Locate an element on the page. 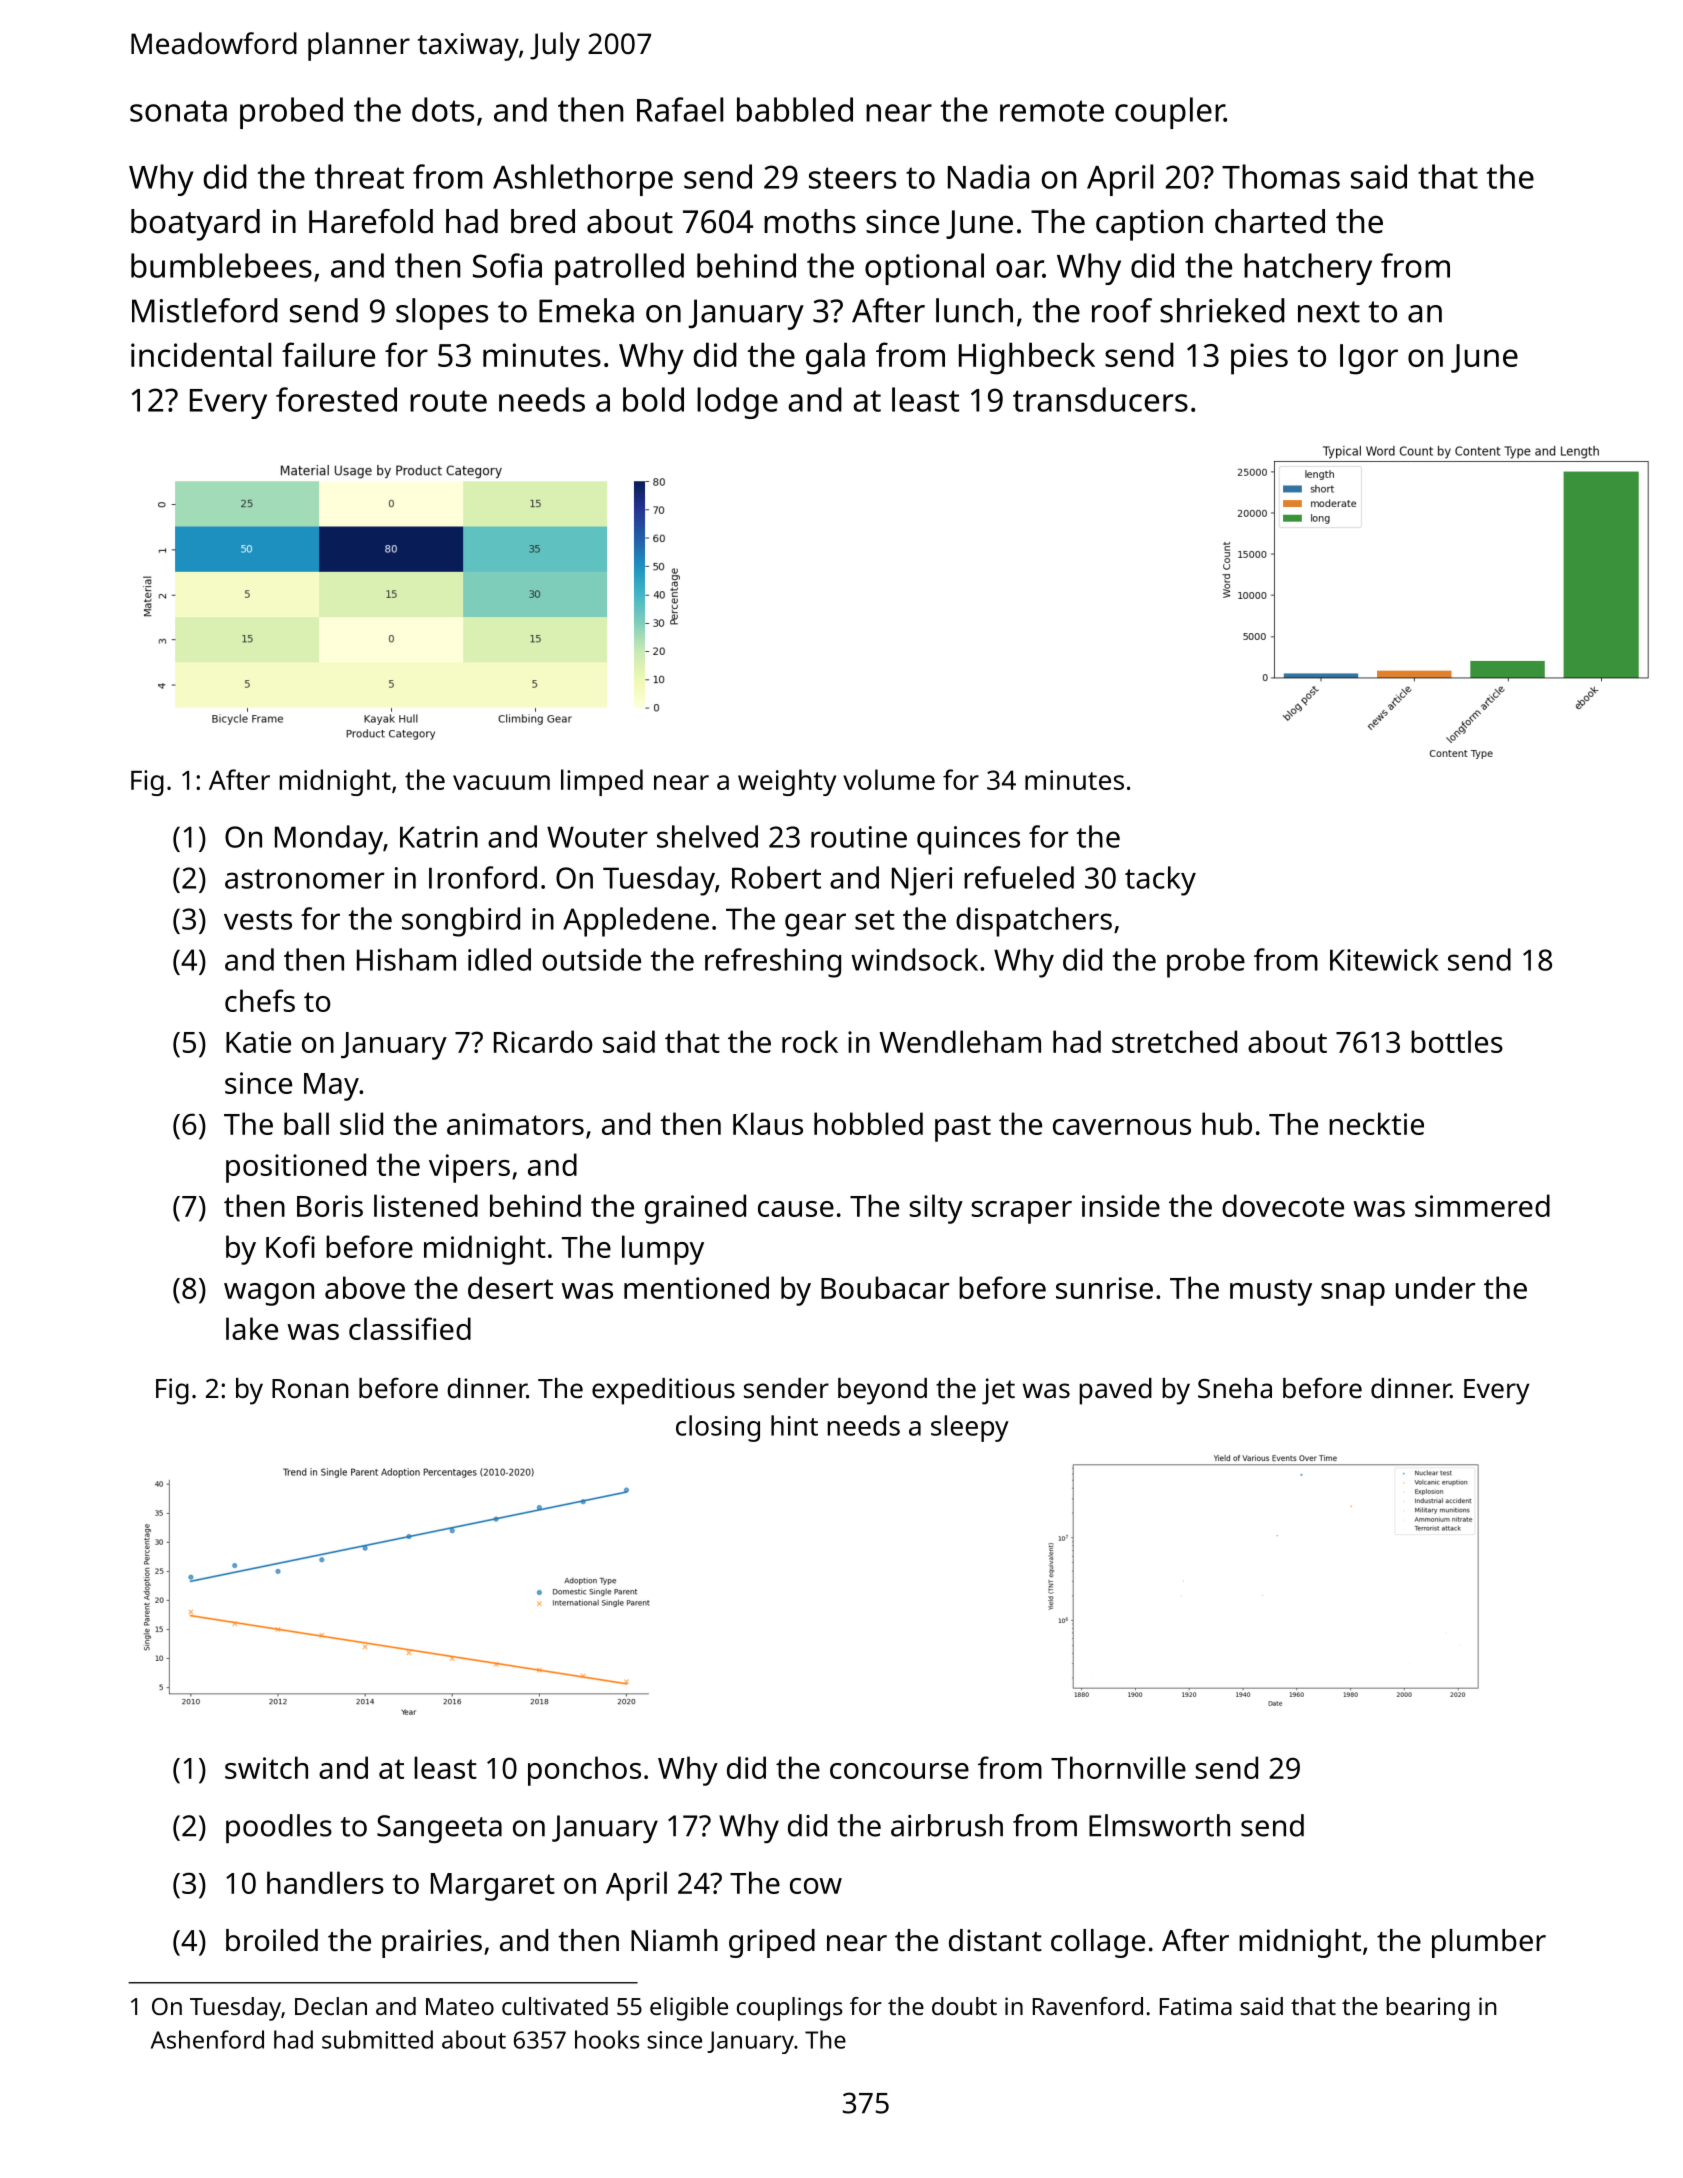  Kitewick is located at coordinates (1384, 959).
